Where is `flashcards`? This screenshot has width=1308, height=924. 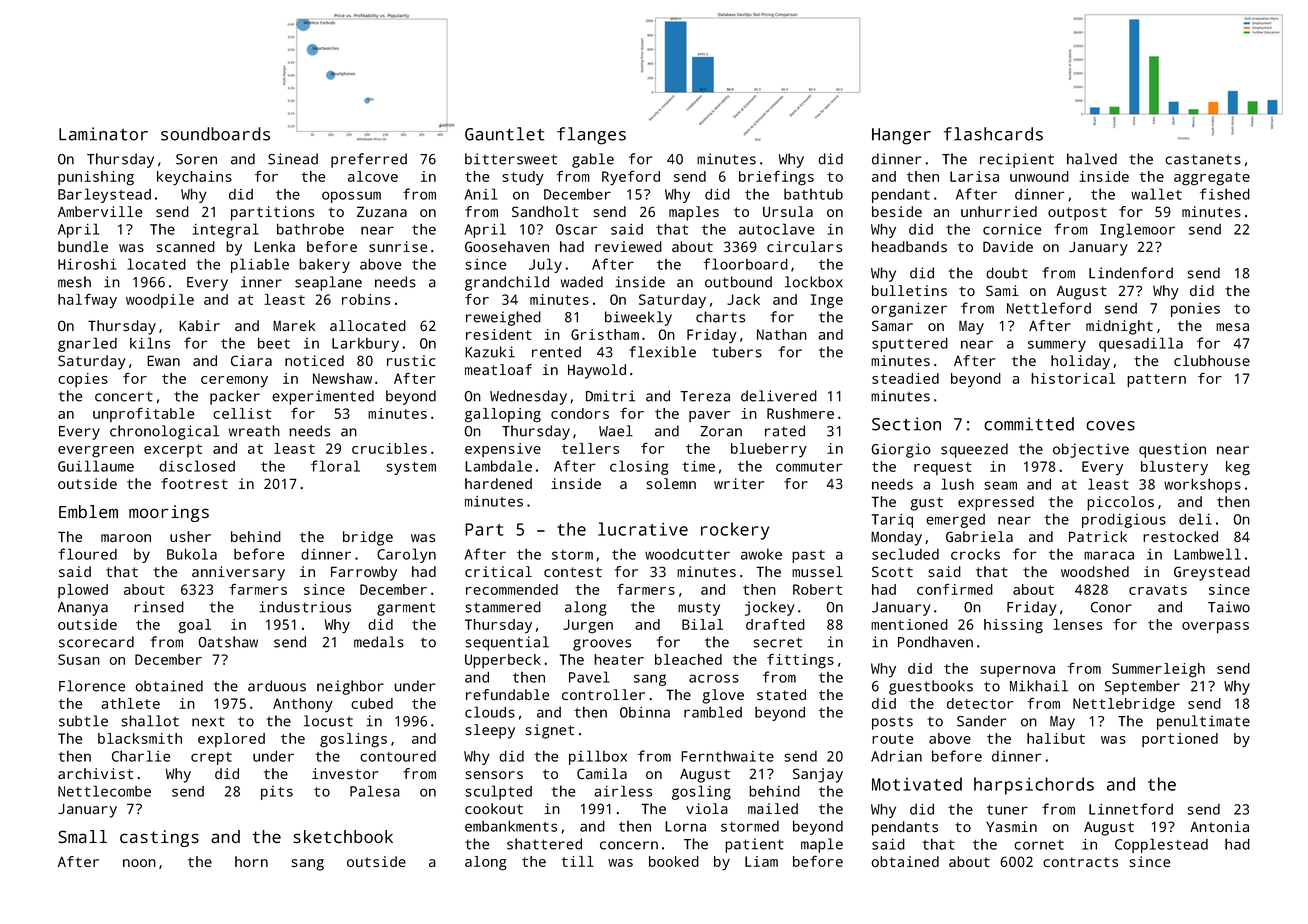 flashcards is located at coordinates (993, 134).
